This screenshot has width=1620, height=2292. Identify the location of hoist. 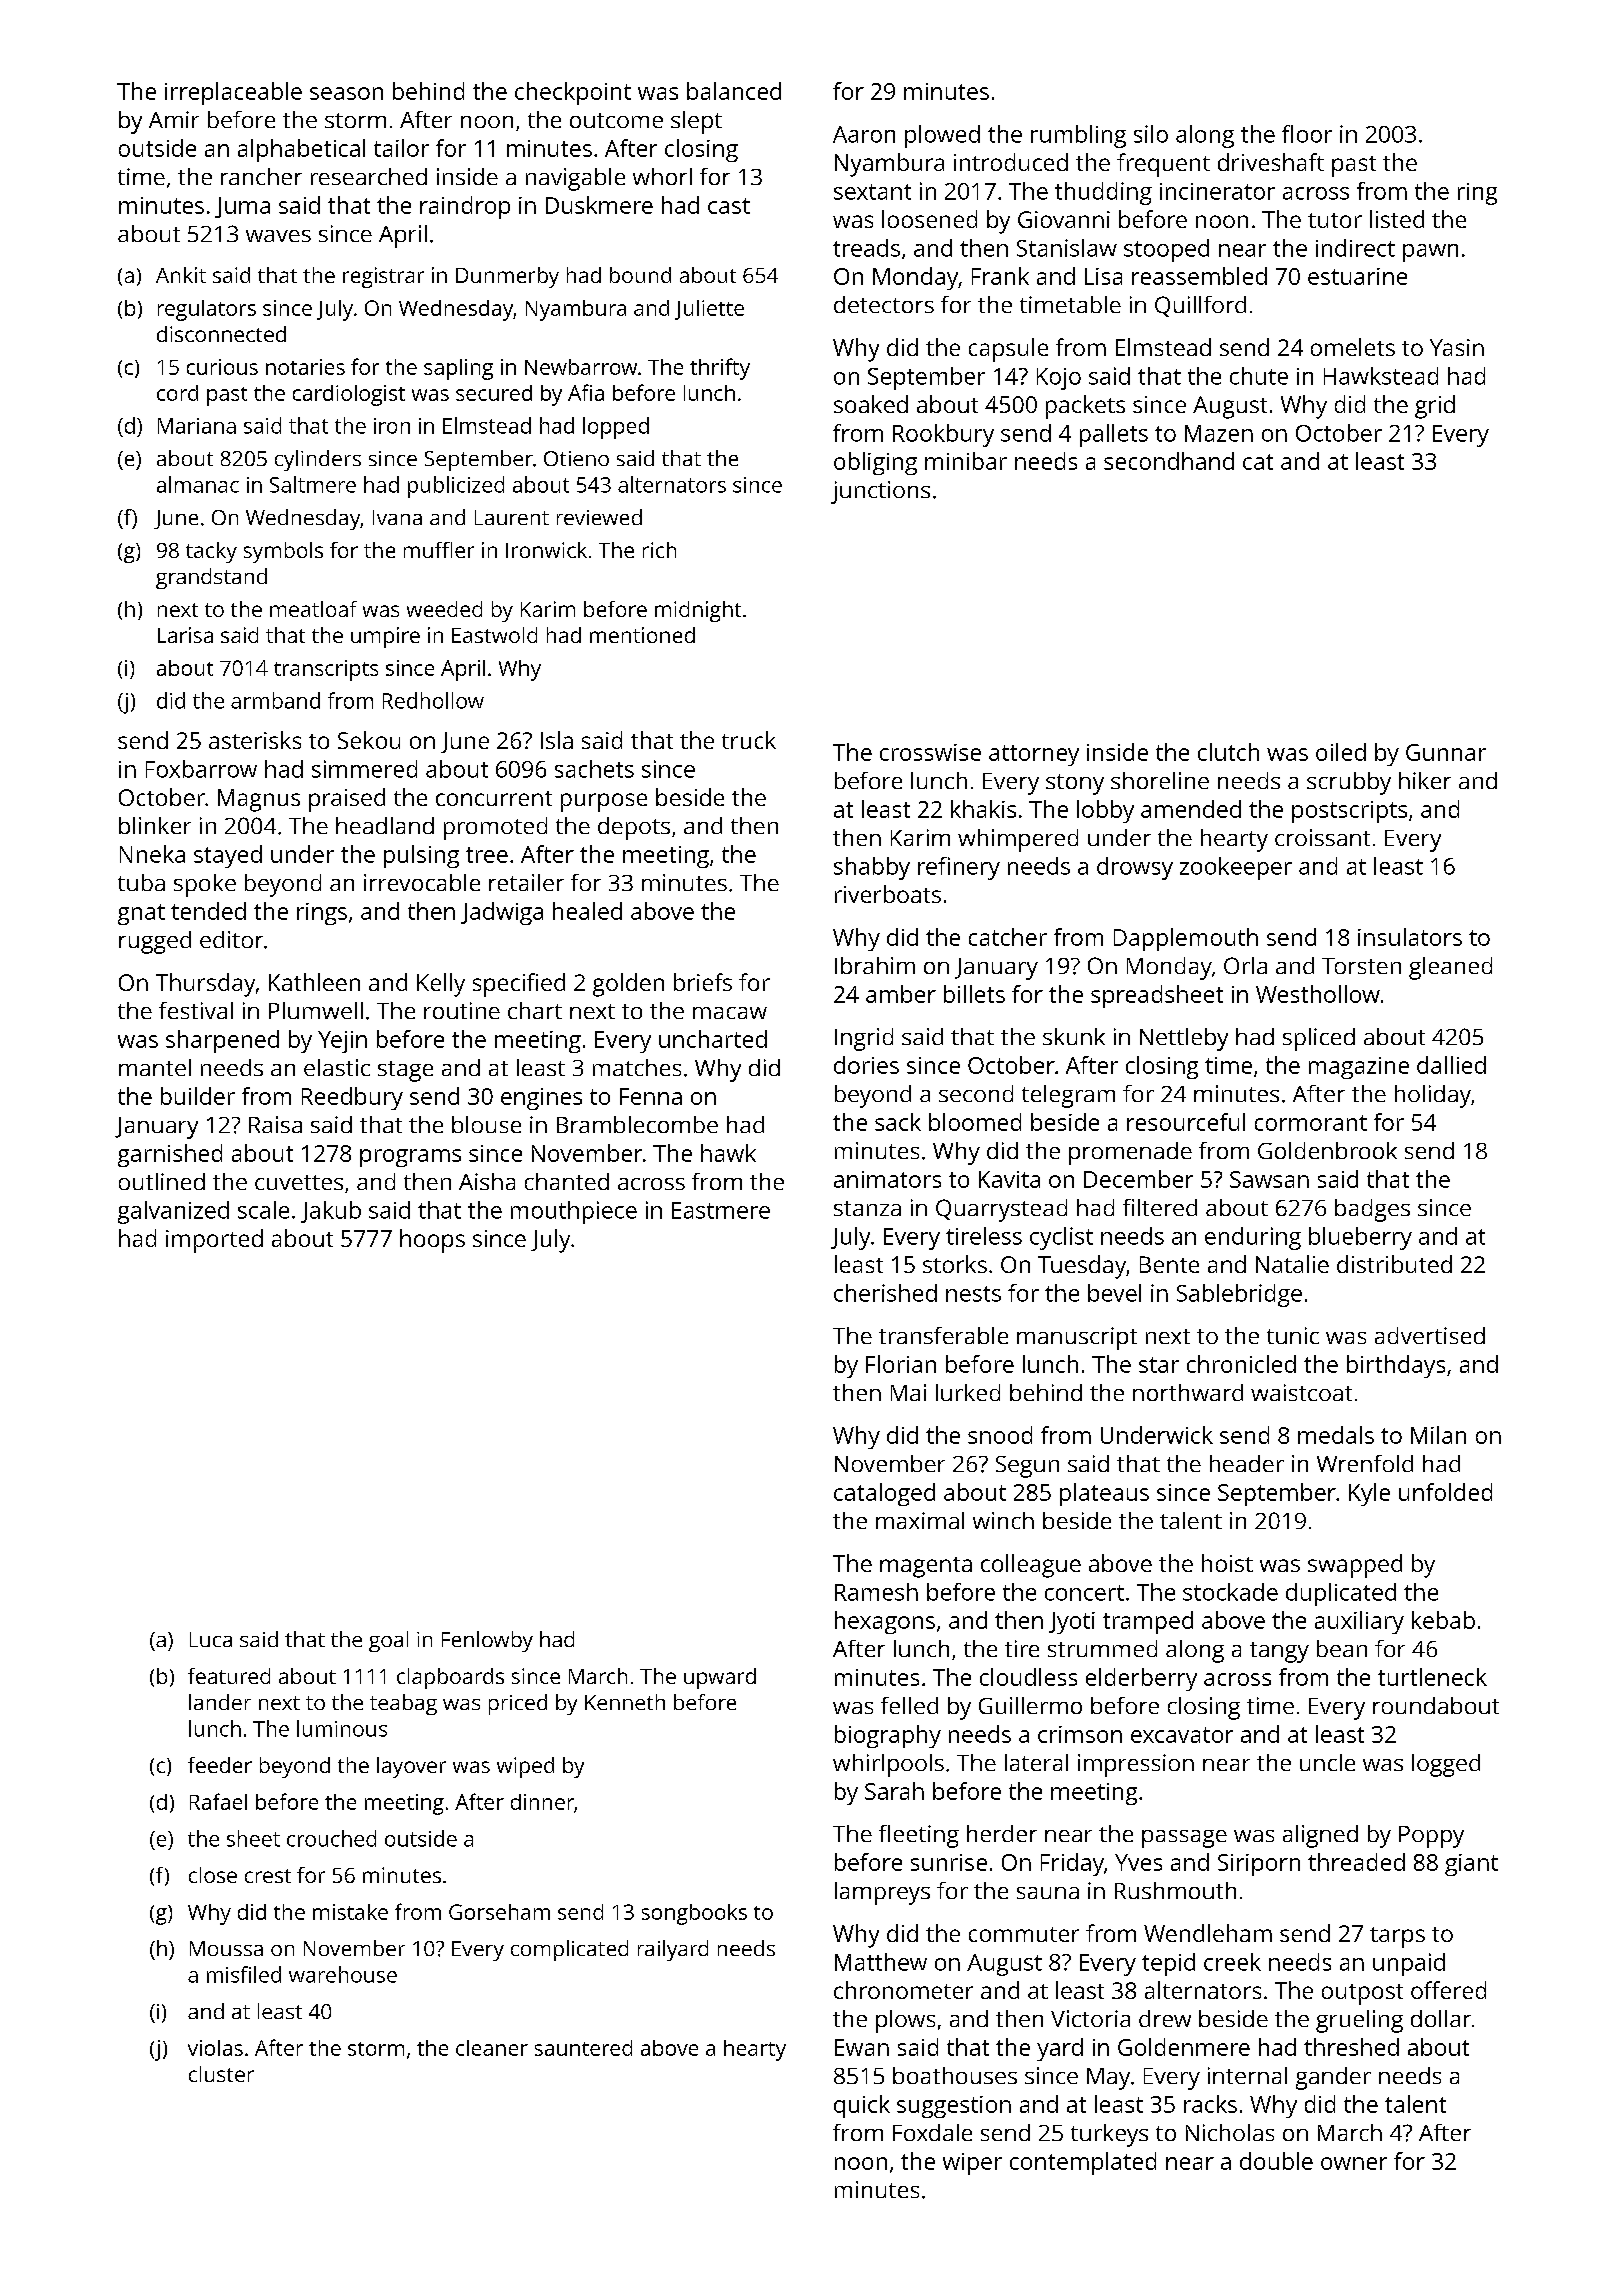
(1227, 1563).
